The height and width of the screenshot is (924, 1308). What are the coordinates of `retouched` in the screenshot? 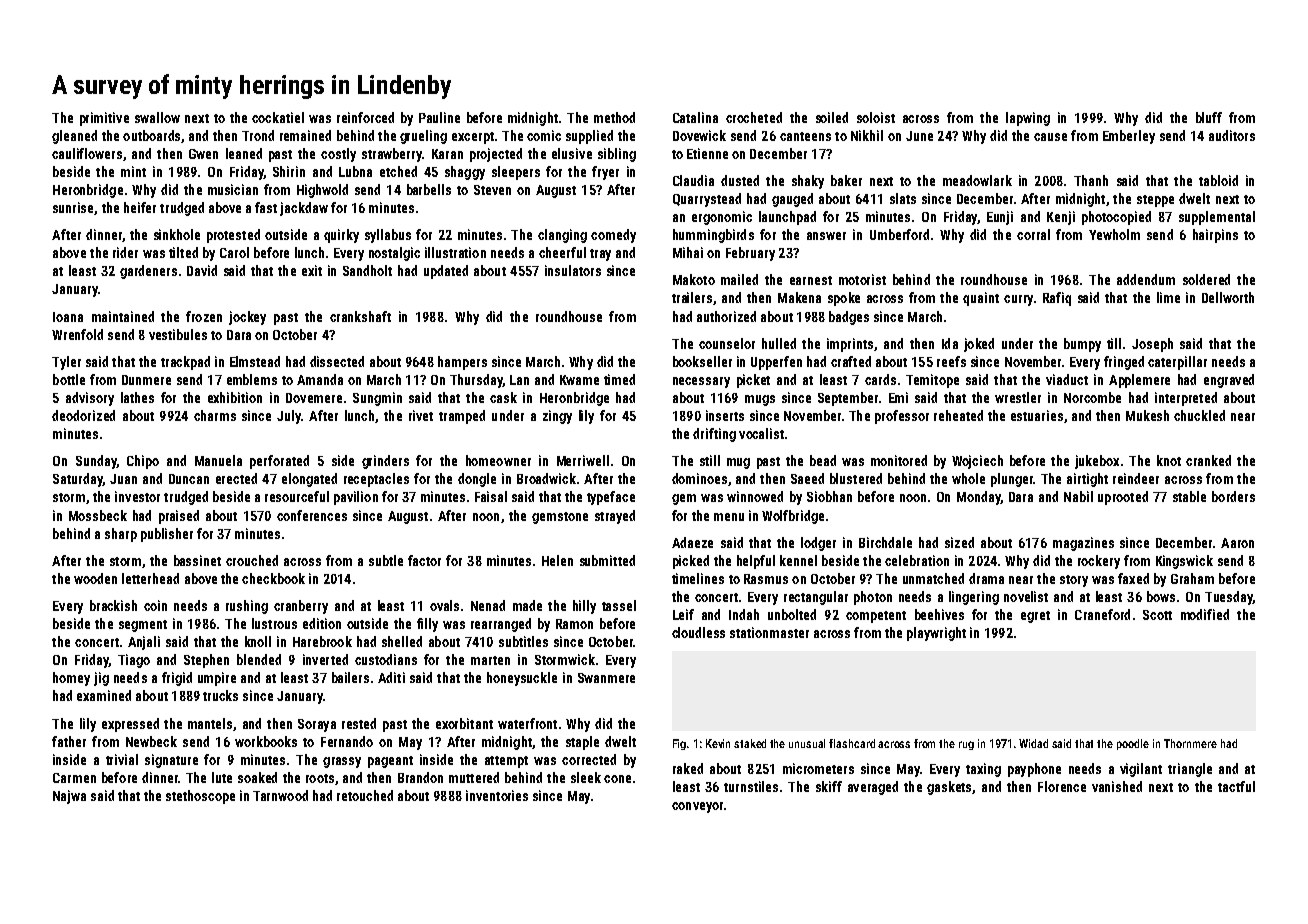 It's located at (365, 795).
